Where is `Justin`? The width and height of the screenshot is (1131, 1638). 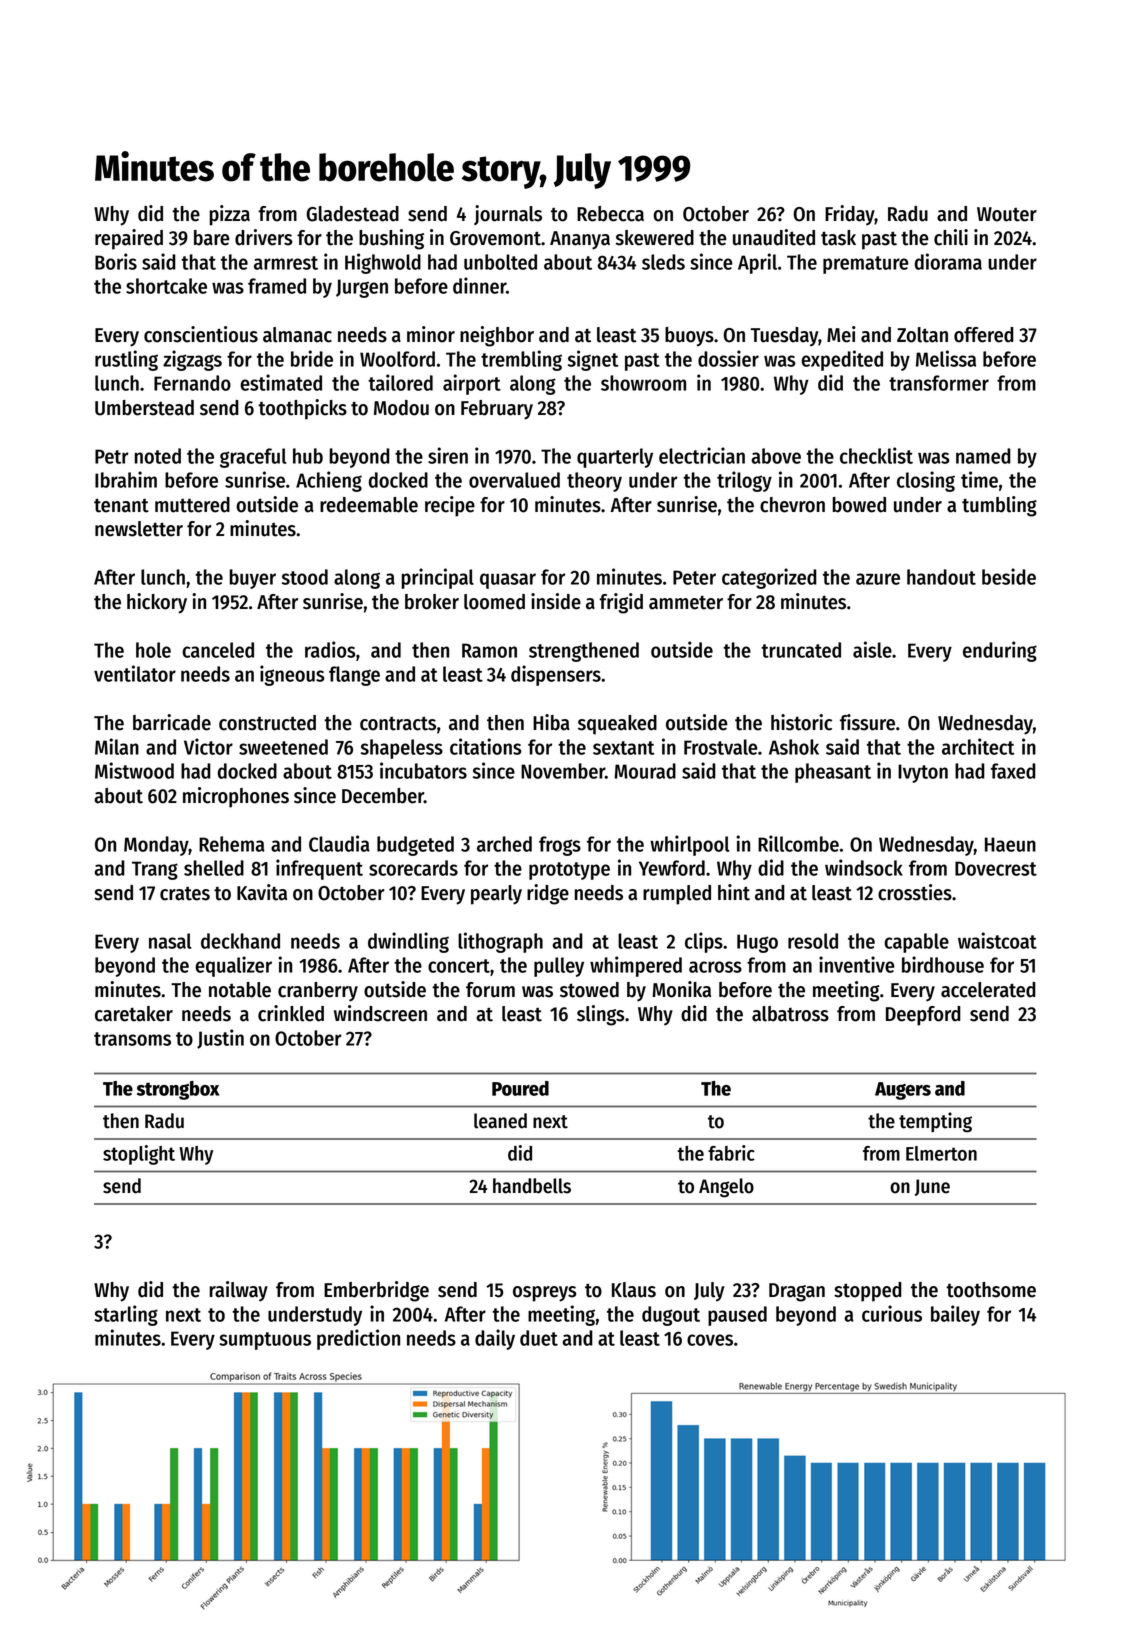 Justin is located at coordinates (220, 1039).
